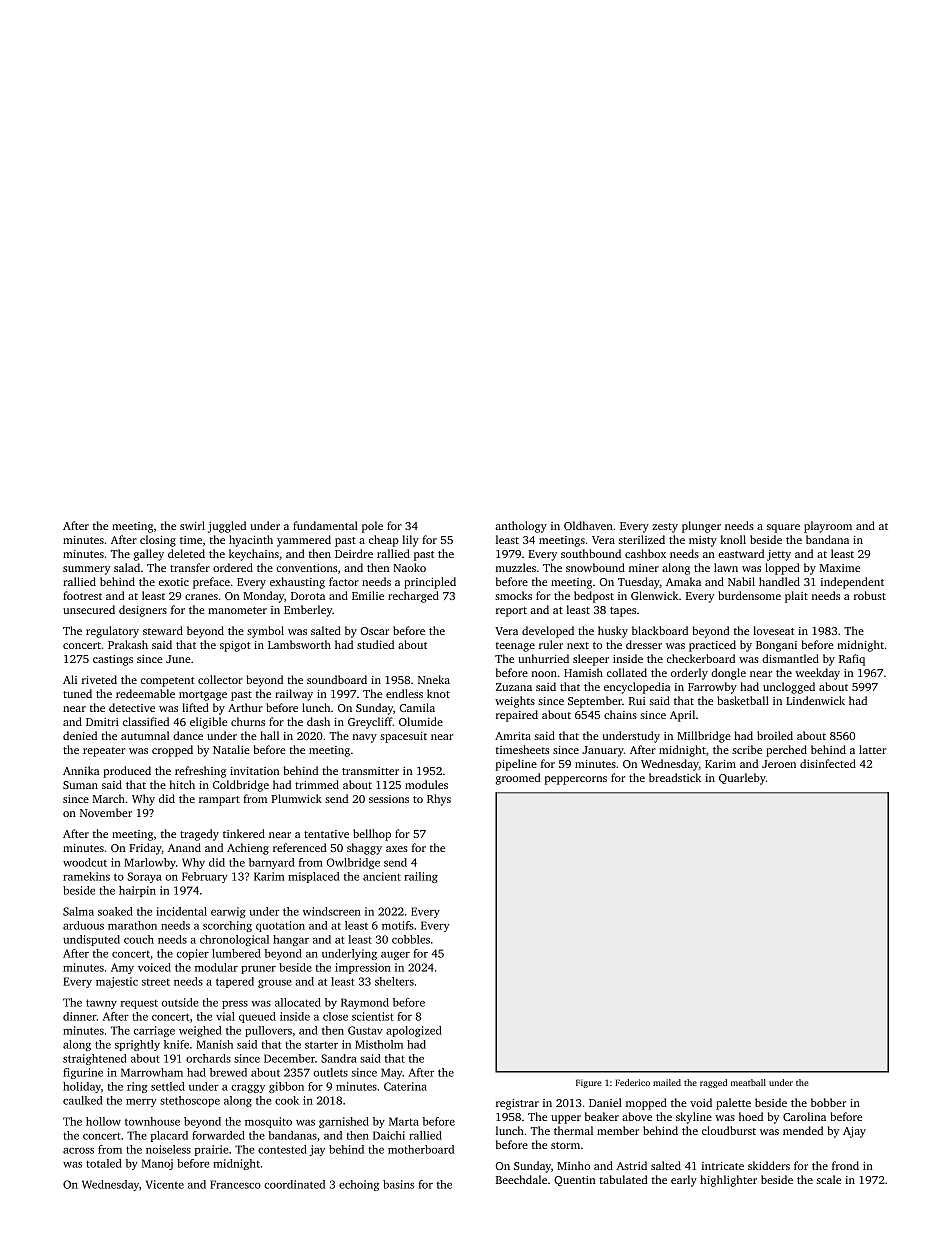  I want to click on lifted, so click(195, 707).
